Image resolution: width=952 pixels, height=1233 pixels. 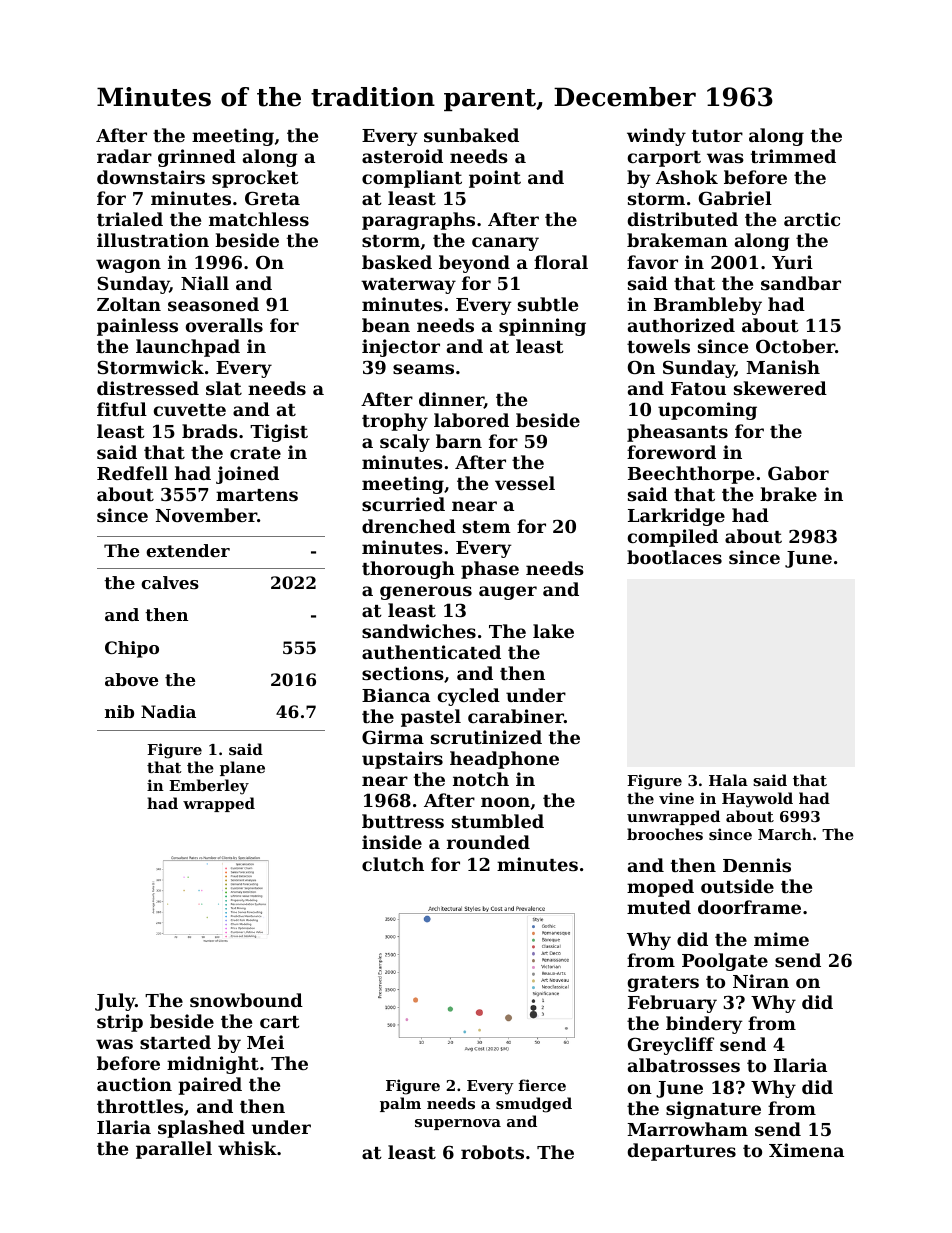 I want to click on injector, so click(x=401, y=348).
